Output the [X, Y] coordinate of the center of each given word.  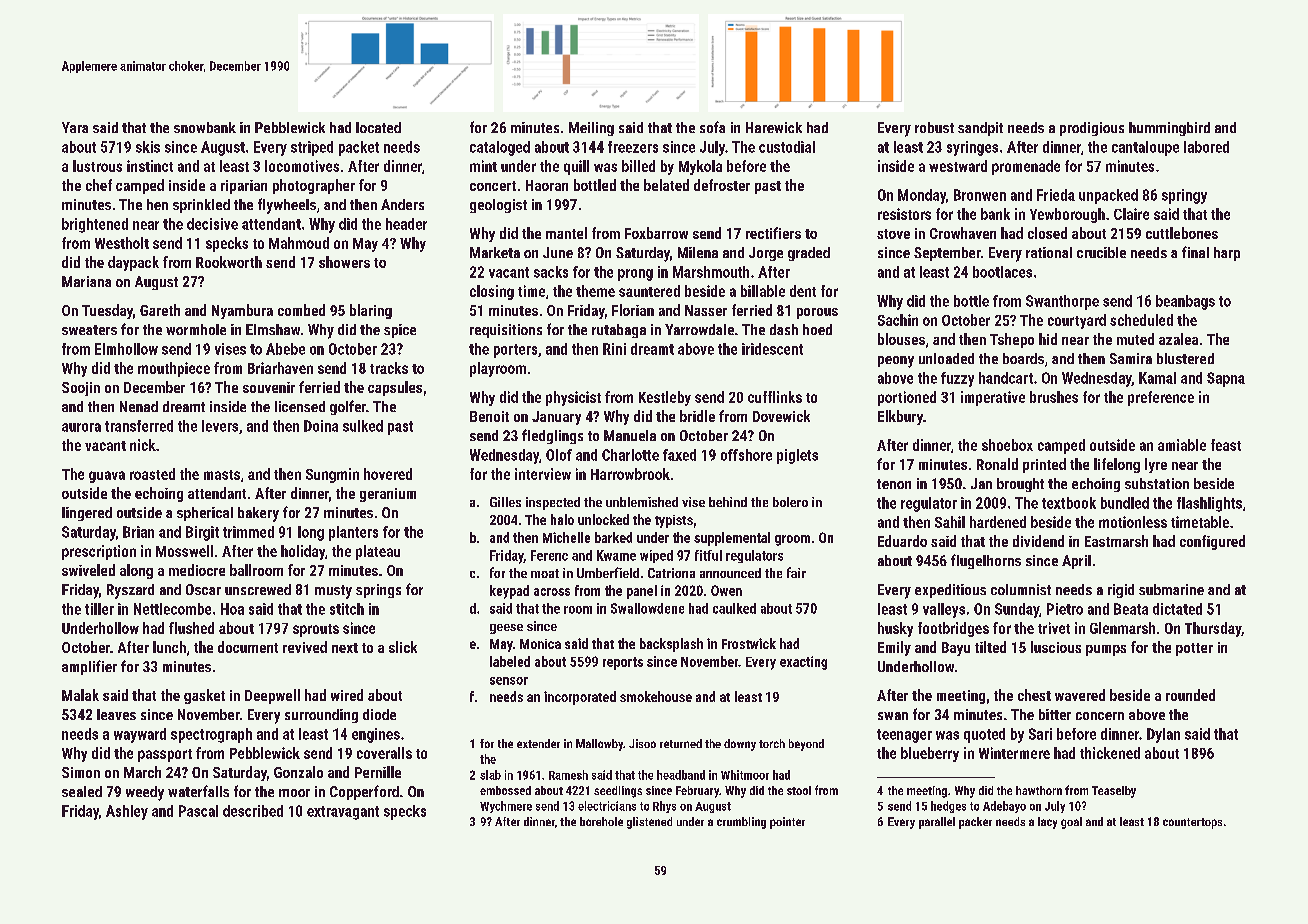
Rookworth [229, 262]
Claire [1131, 214]
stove [893, 234]
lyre [1156, 465]
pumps [1106, 650]
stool [799, 790]
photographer [314, 186]
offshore [746, 455]
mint [483, 166]
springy [1184, 196]
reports [623, 663]
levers [220, 426]
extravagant [343, 813]
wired [347, 695]
